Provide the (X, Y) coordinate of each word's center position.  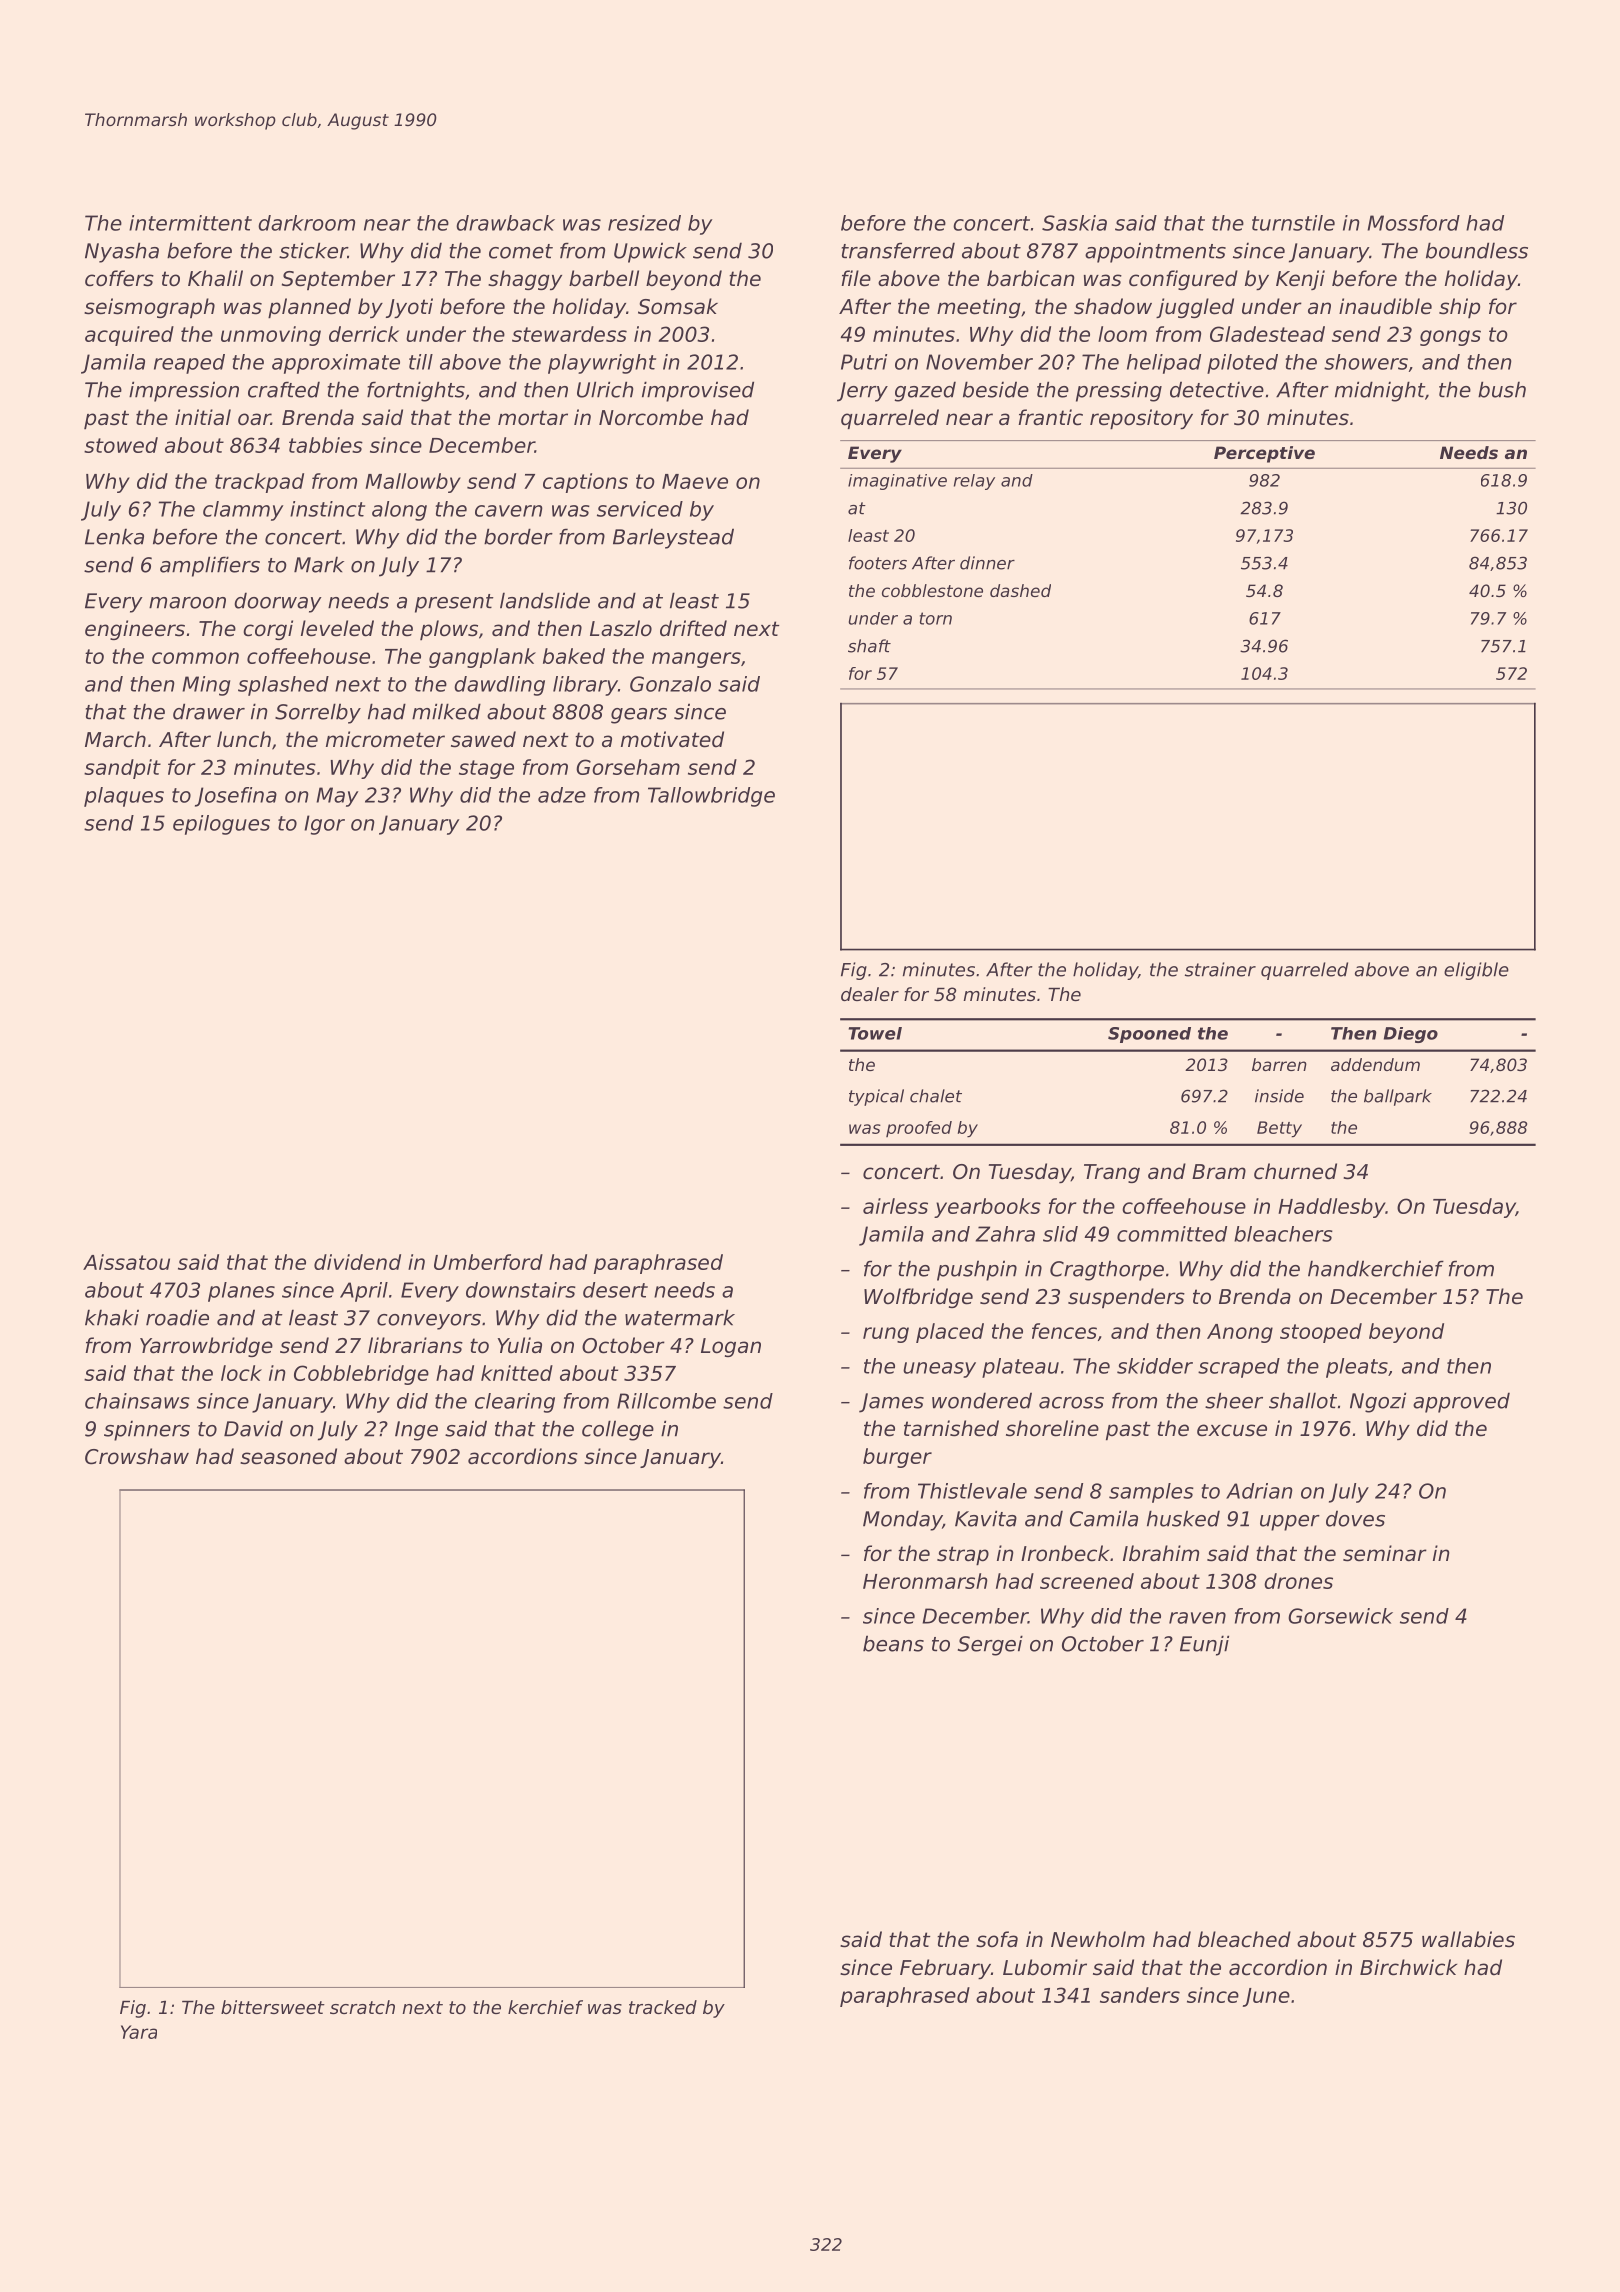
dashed (1020, 590)
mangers (696, 660)
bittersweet (273, 2007)
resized (644, 223)
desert (615, 1290)
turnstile (1293, 223)
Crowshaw (137, 1456)
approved (1461, 1402)
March (115, 739)
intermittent (190, 223)
